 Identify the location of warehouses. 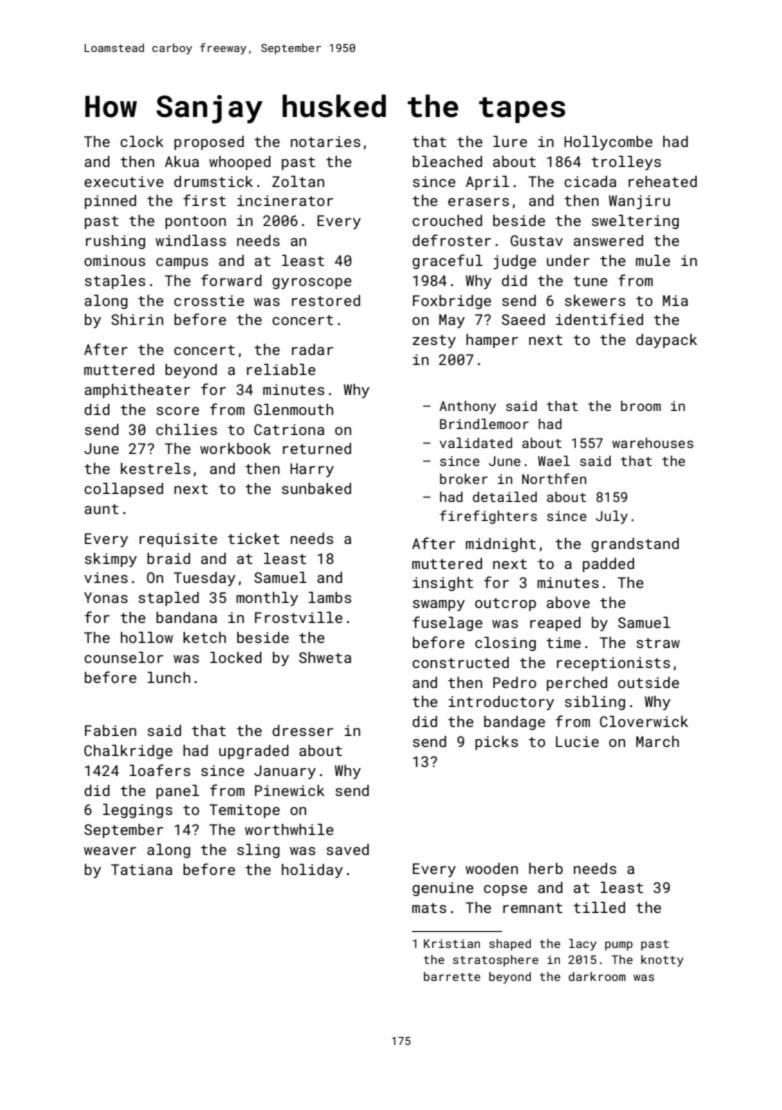
(652, 442).
